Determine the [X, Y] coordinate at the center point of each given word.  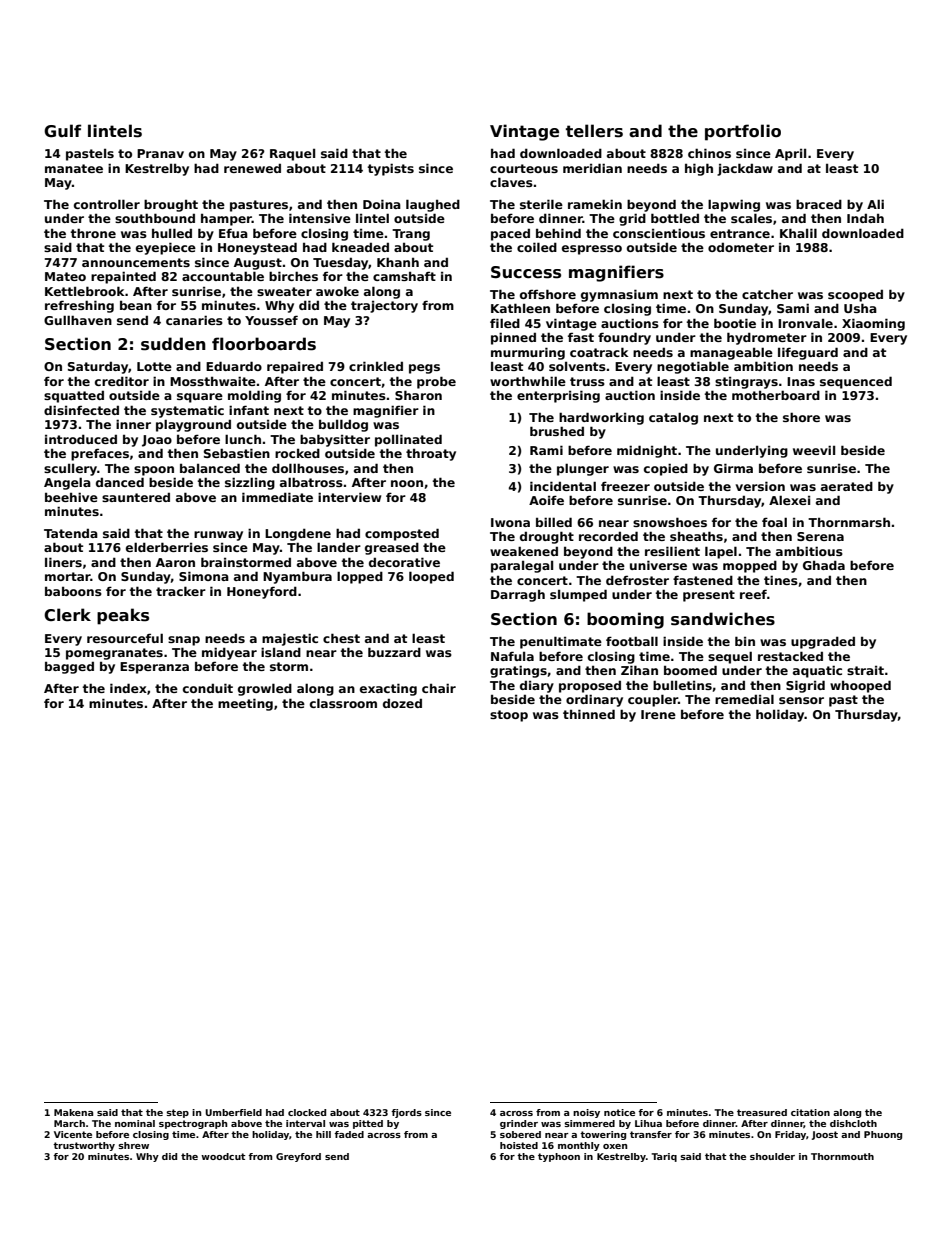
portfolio [743, 132]
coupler [653, 700]
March [69, 1123]
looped [431, 577]
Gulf [62, 131]
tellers [594, 131]
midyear [229, 653]
